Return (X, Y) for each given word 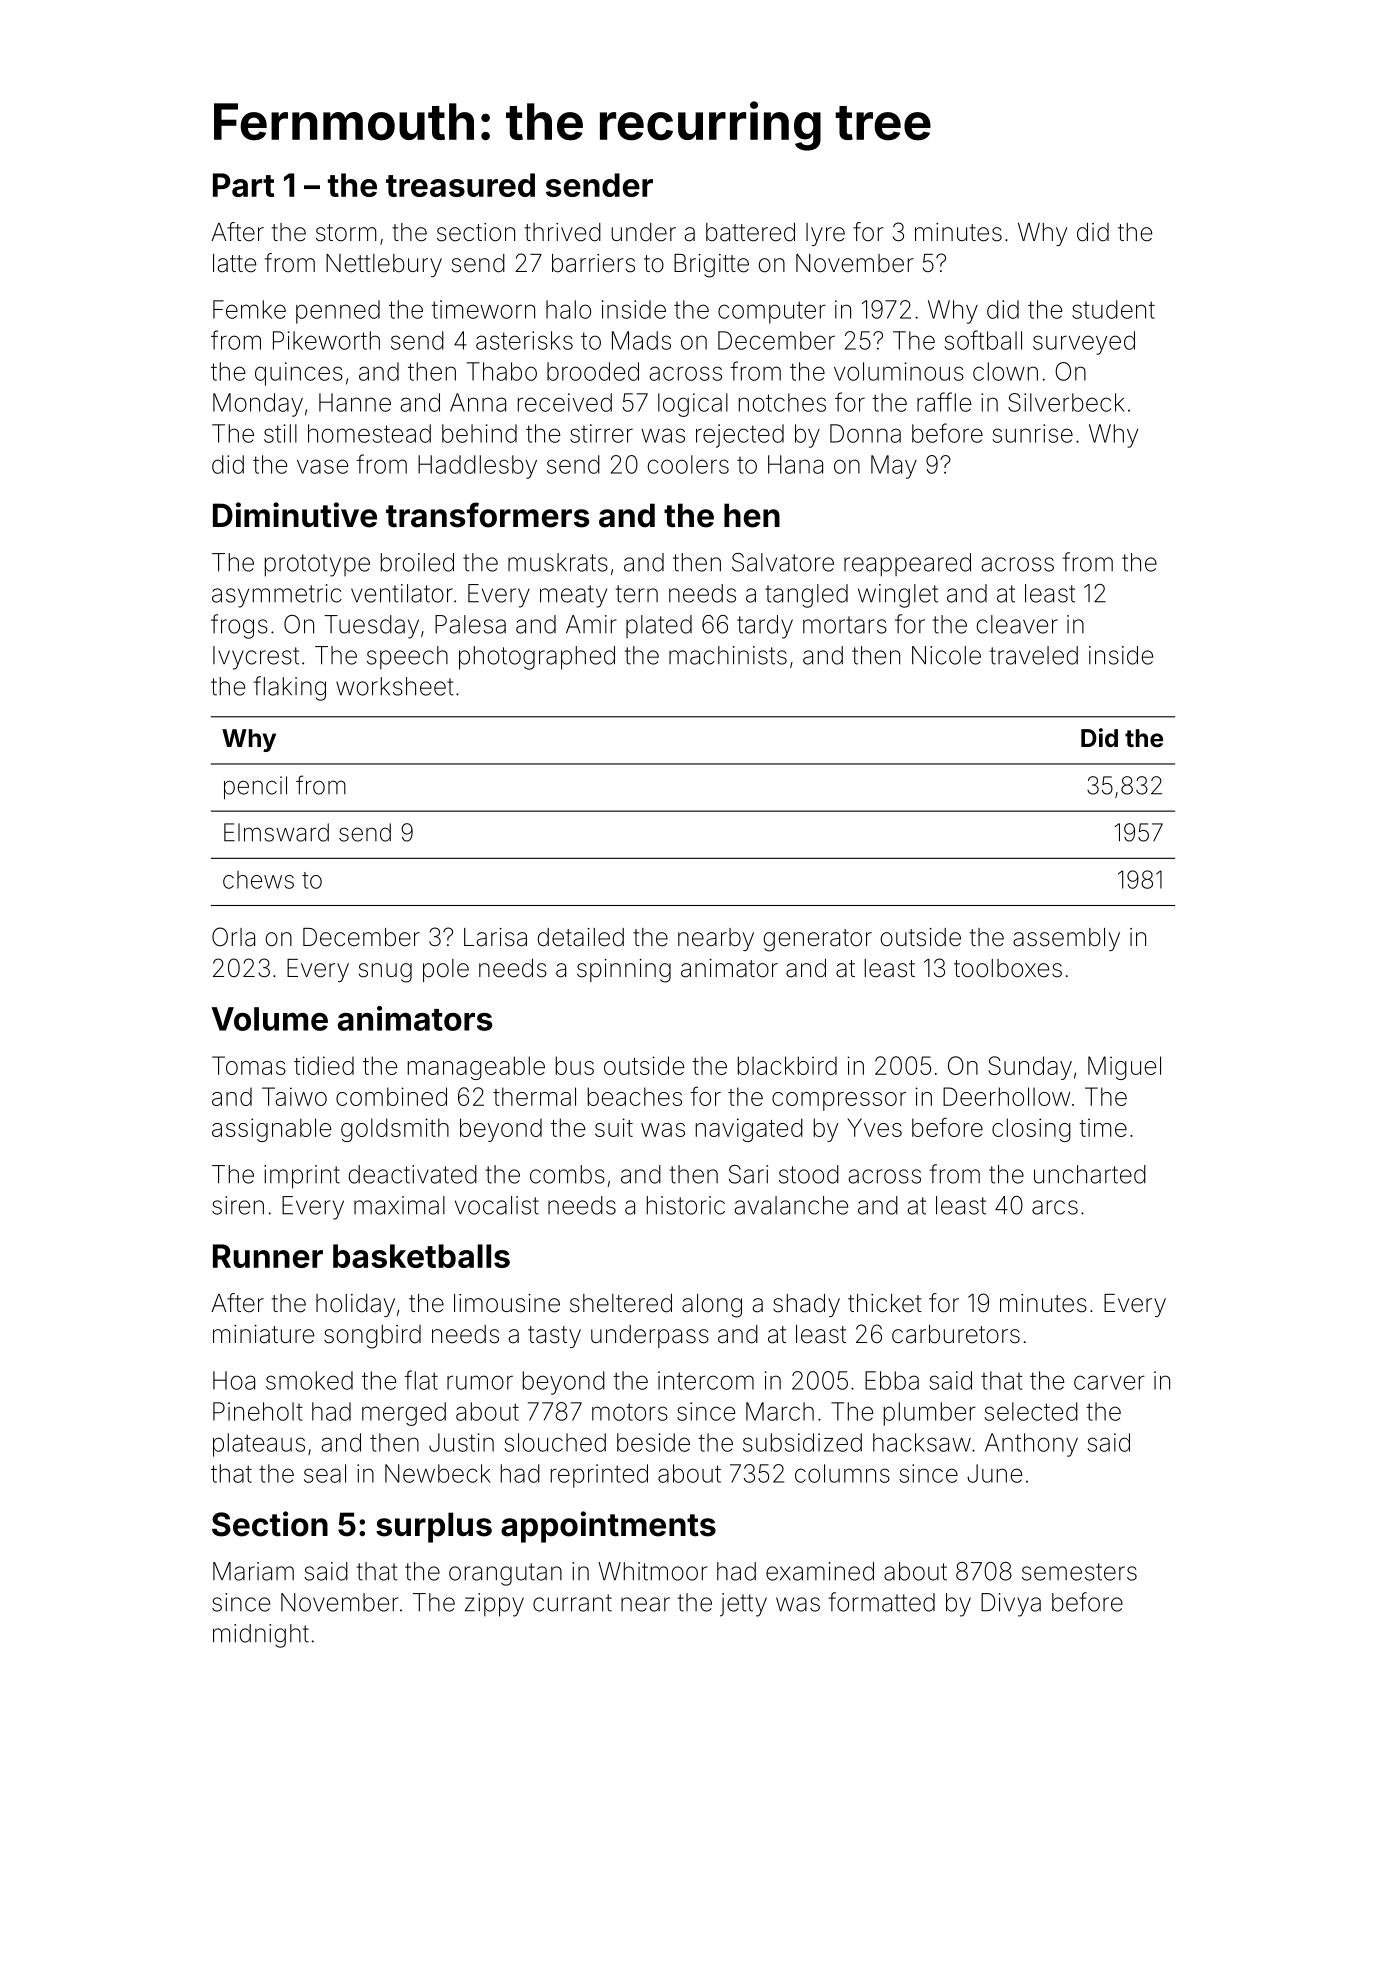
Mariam (253, 1571)
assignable (271, 1130)
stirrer (601, 433)
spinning (624, 971)
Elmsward (276, 832)
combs (567, 1174)
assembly (1066, 939)
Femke (249, 309)
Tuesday (371, 627)
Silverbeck (1066, 402)
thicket (885, 1303)
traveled (1034, 655)
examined (820, 1571)
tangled (806, 596)
